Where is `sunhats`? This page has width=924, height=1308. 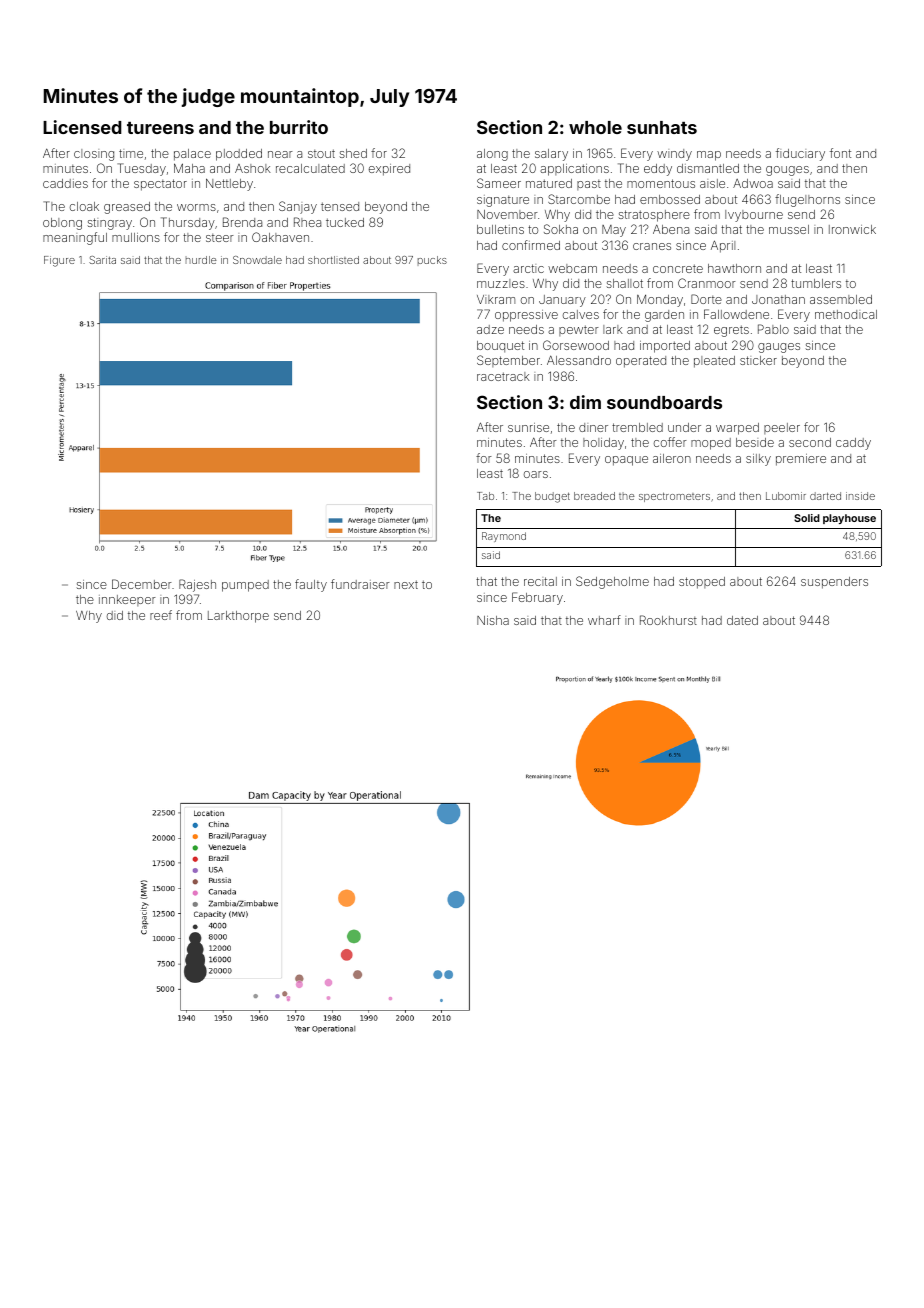
sunhats is located at coordinates (662, 127).
